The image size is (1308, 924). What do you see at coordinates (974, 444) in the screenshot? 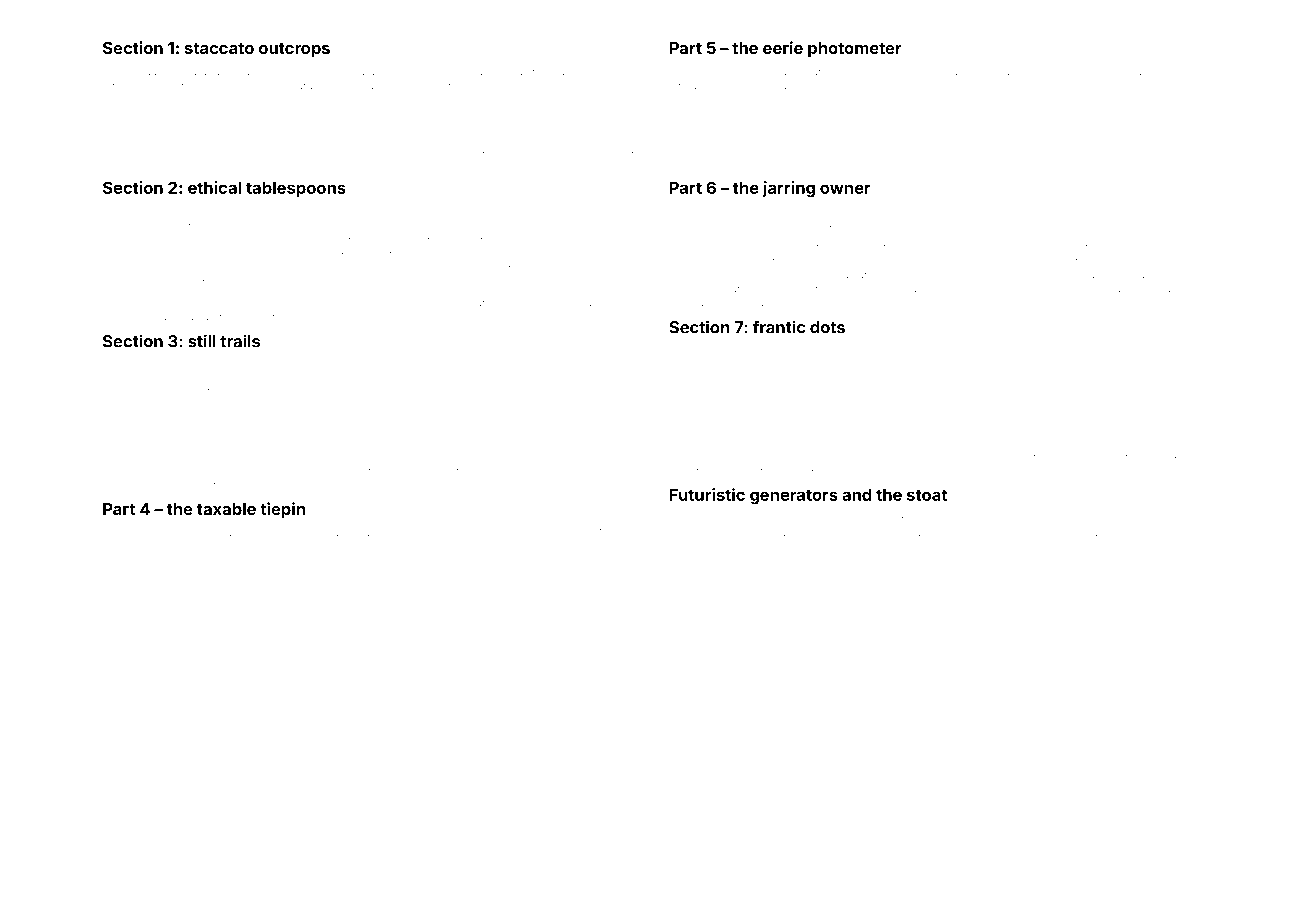
I see `growled` at bounding box center [974, 444].
